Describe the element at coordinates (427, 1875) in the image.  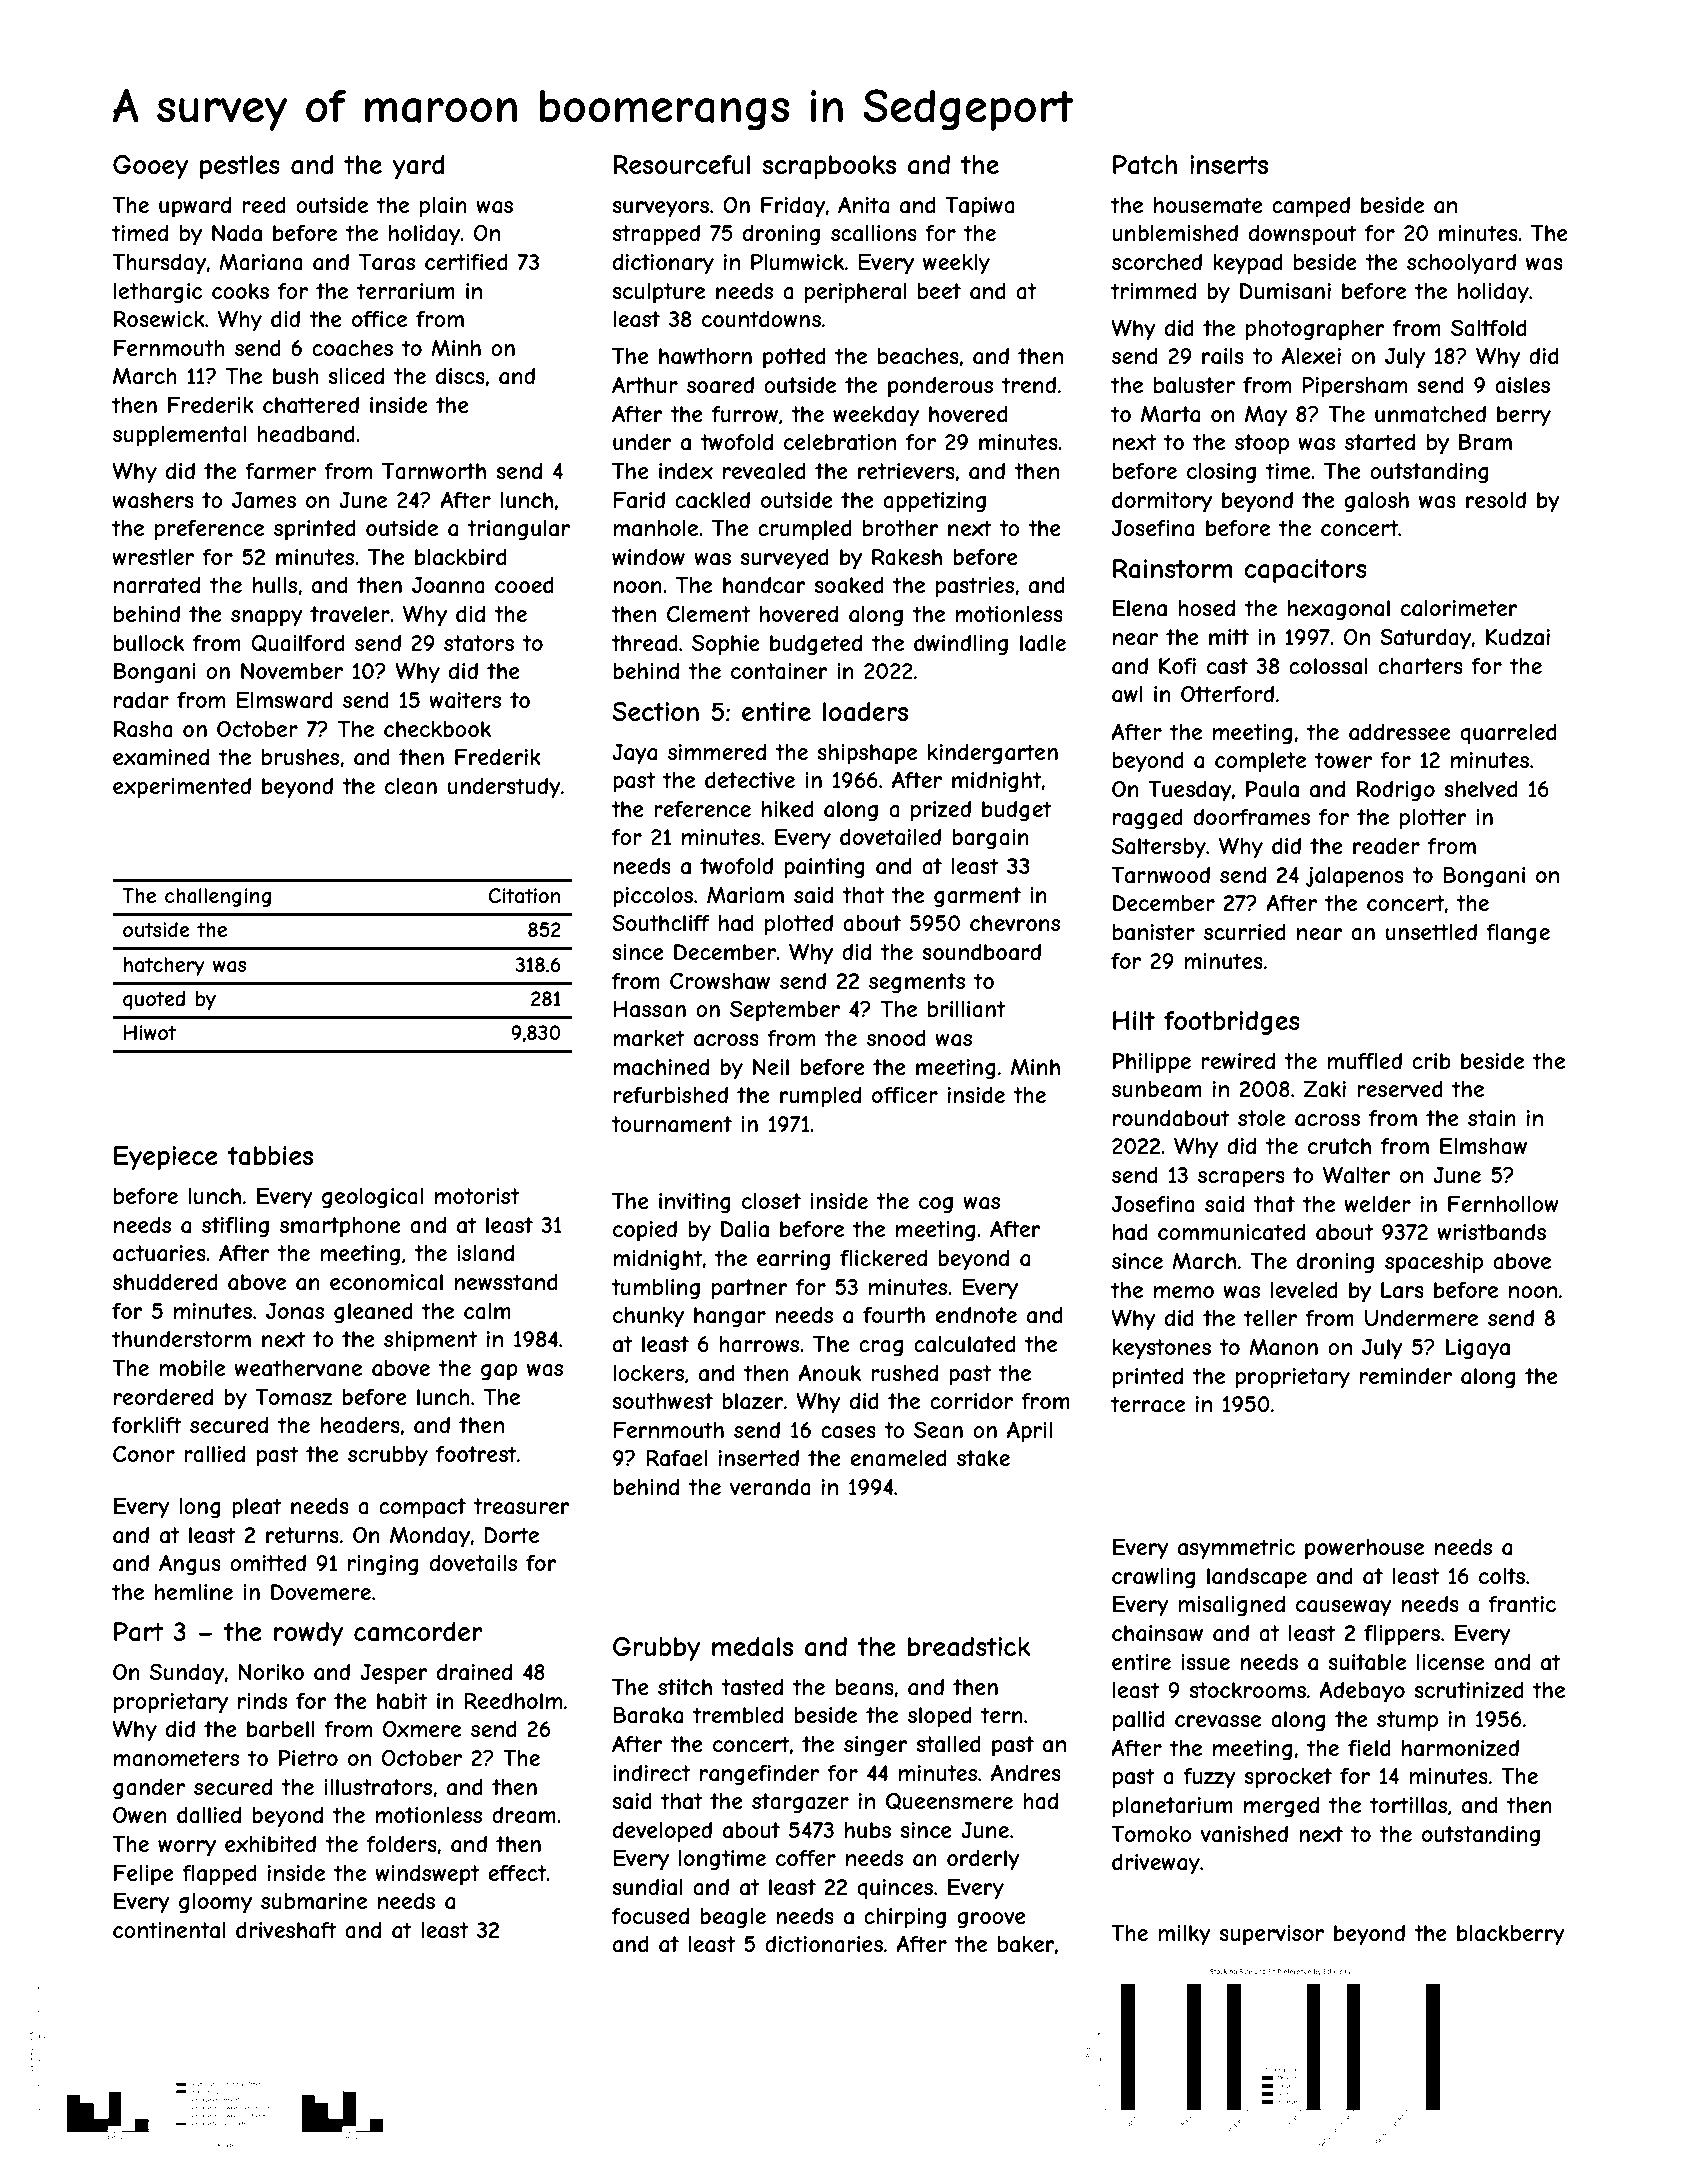
I see `windswept` at that location.
